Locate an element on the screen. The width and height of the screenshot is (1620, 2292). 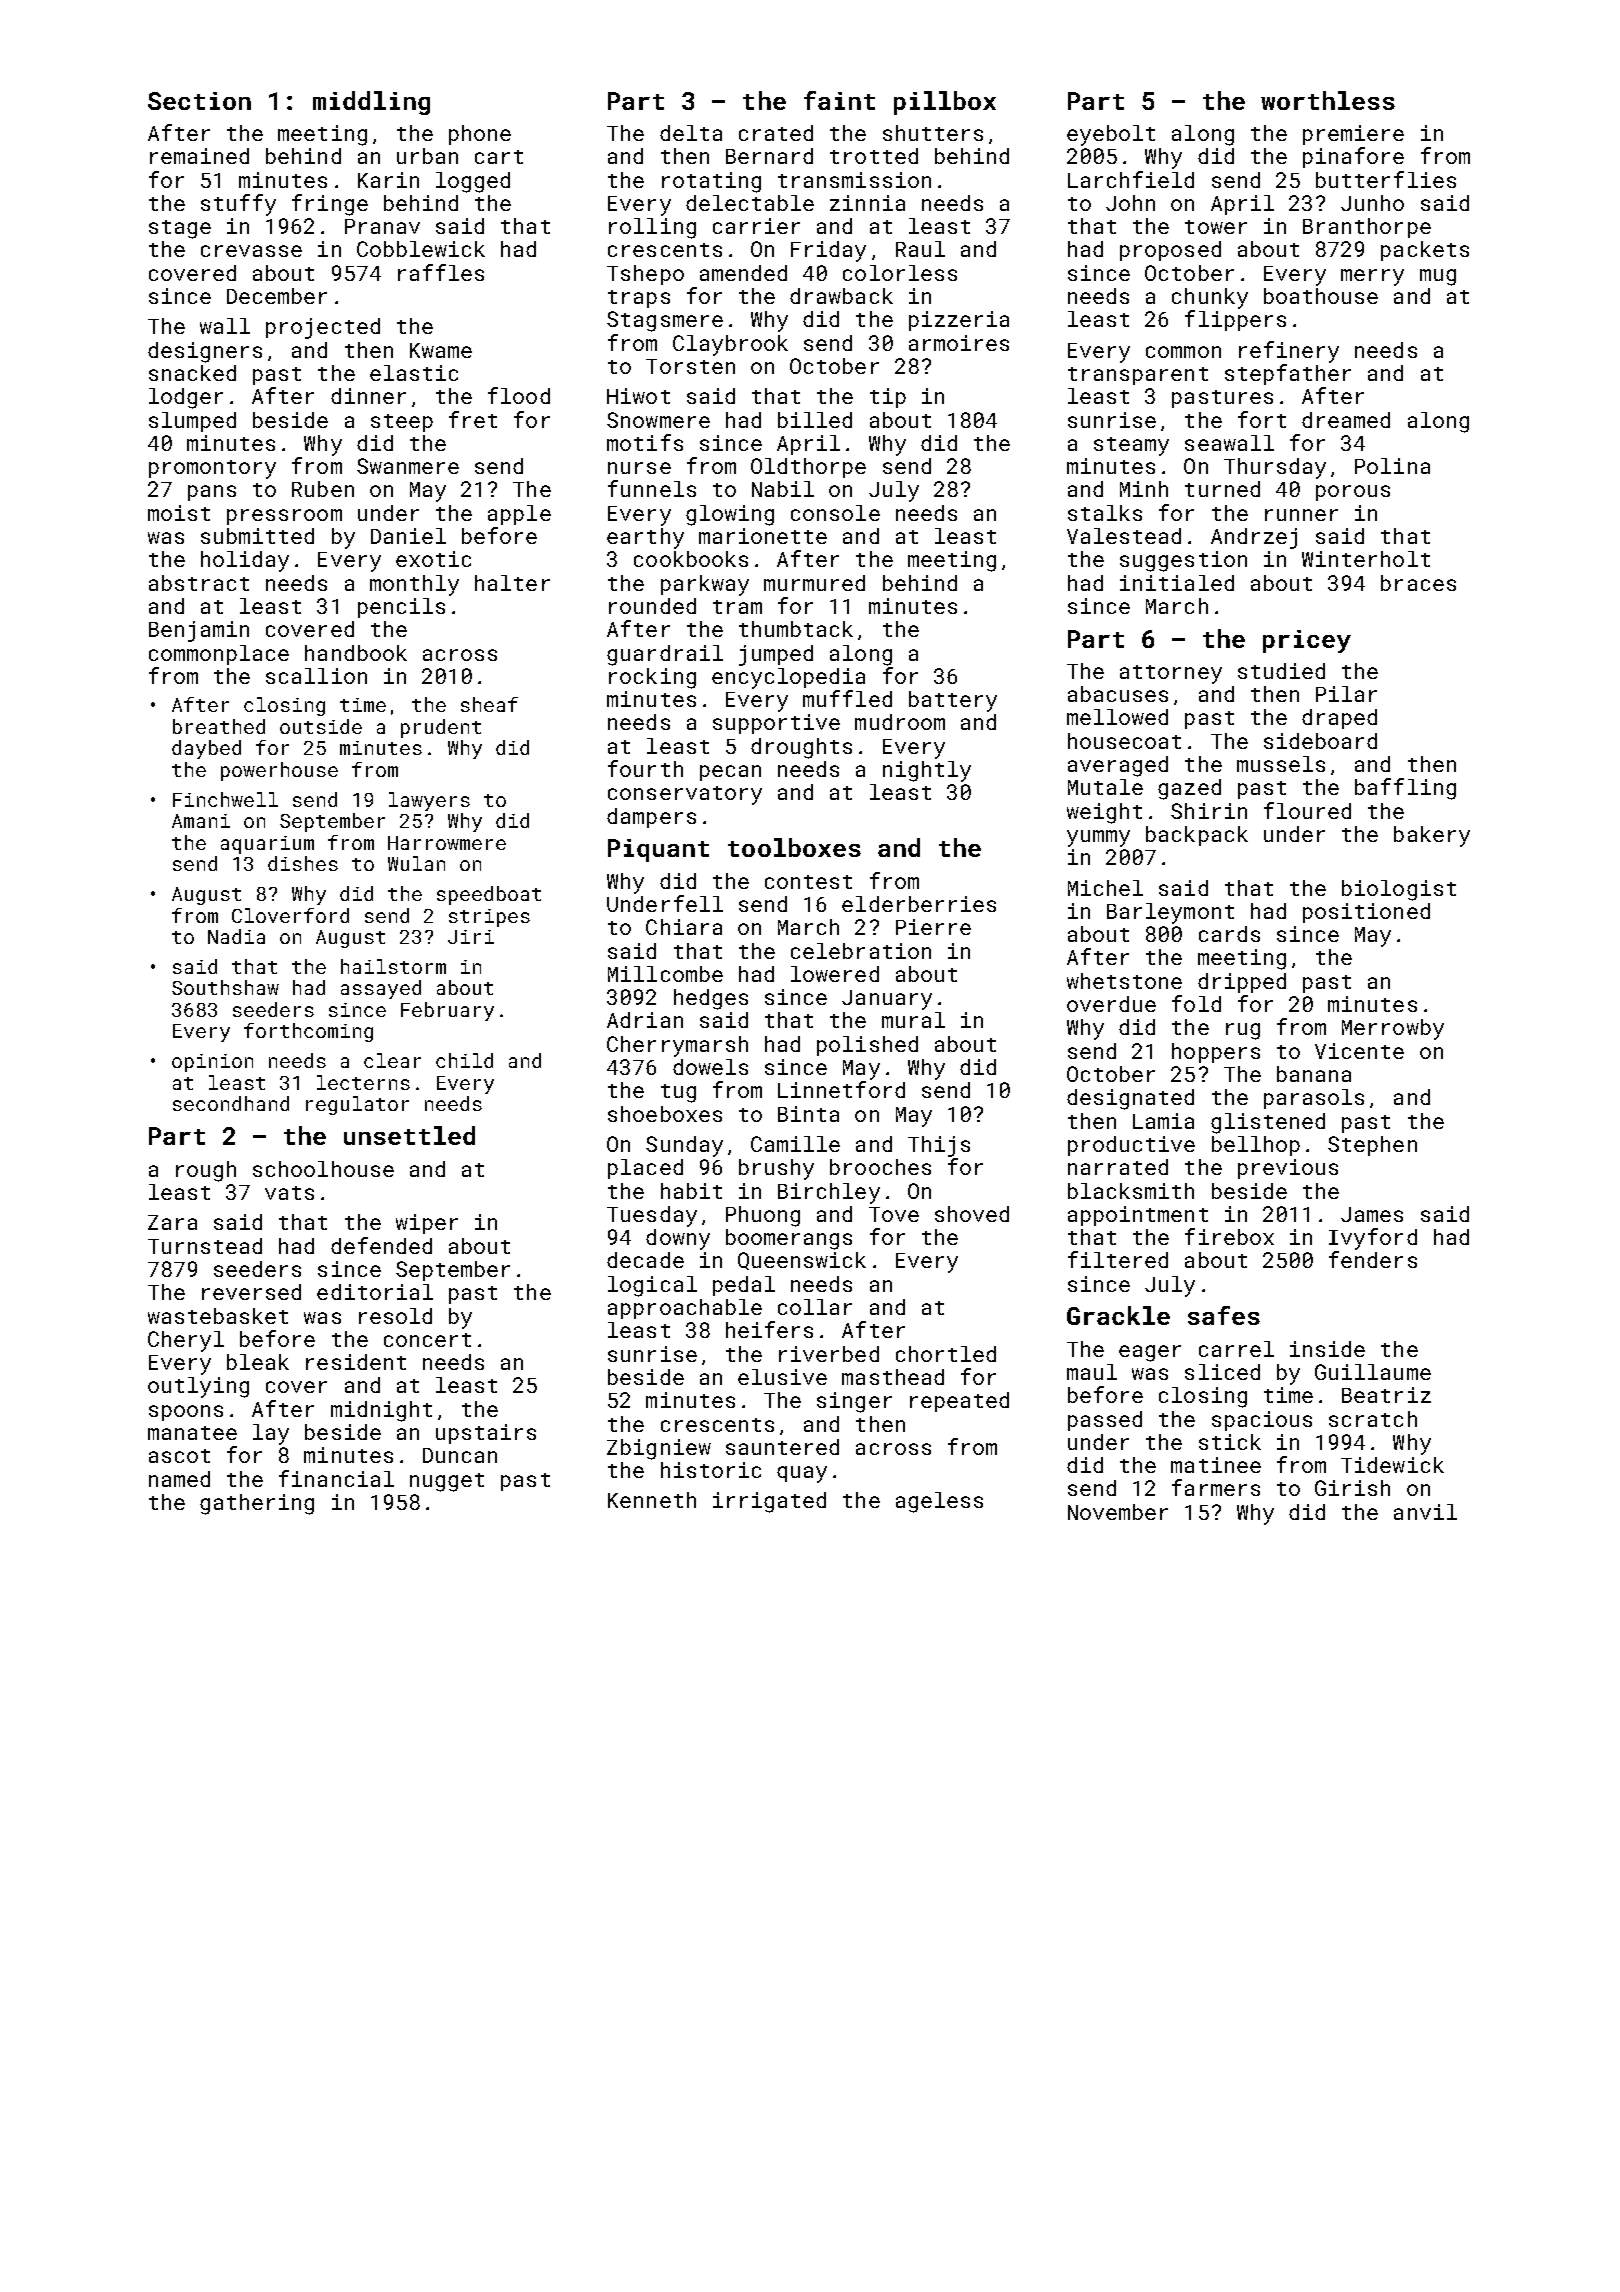
eyebolt is located at coordinates (1111, 135).
